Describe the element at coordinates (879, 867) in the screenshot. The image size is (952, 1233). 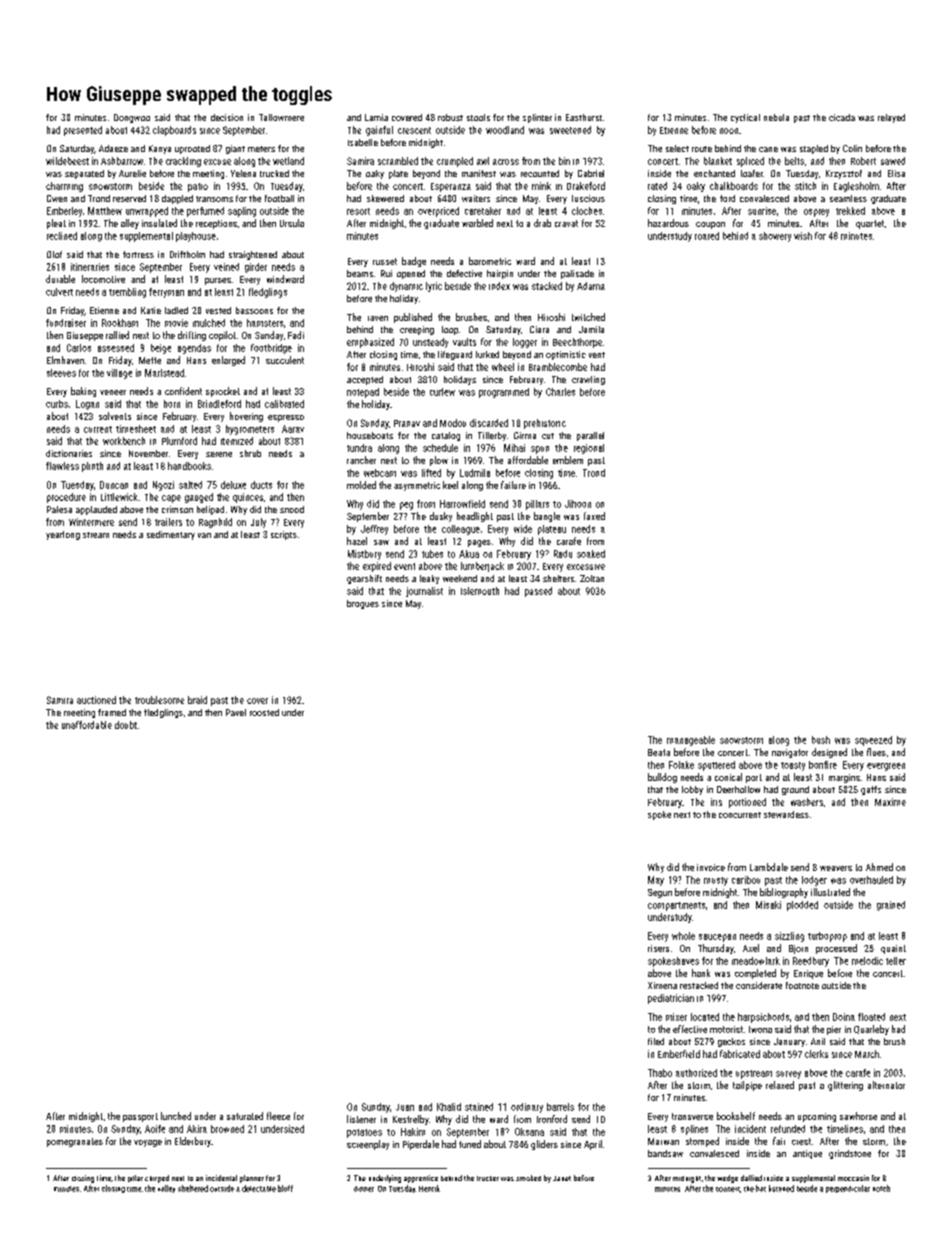
I see `Ahmed` at that location.
